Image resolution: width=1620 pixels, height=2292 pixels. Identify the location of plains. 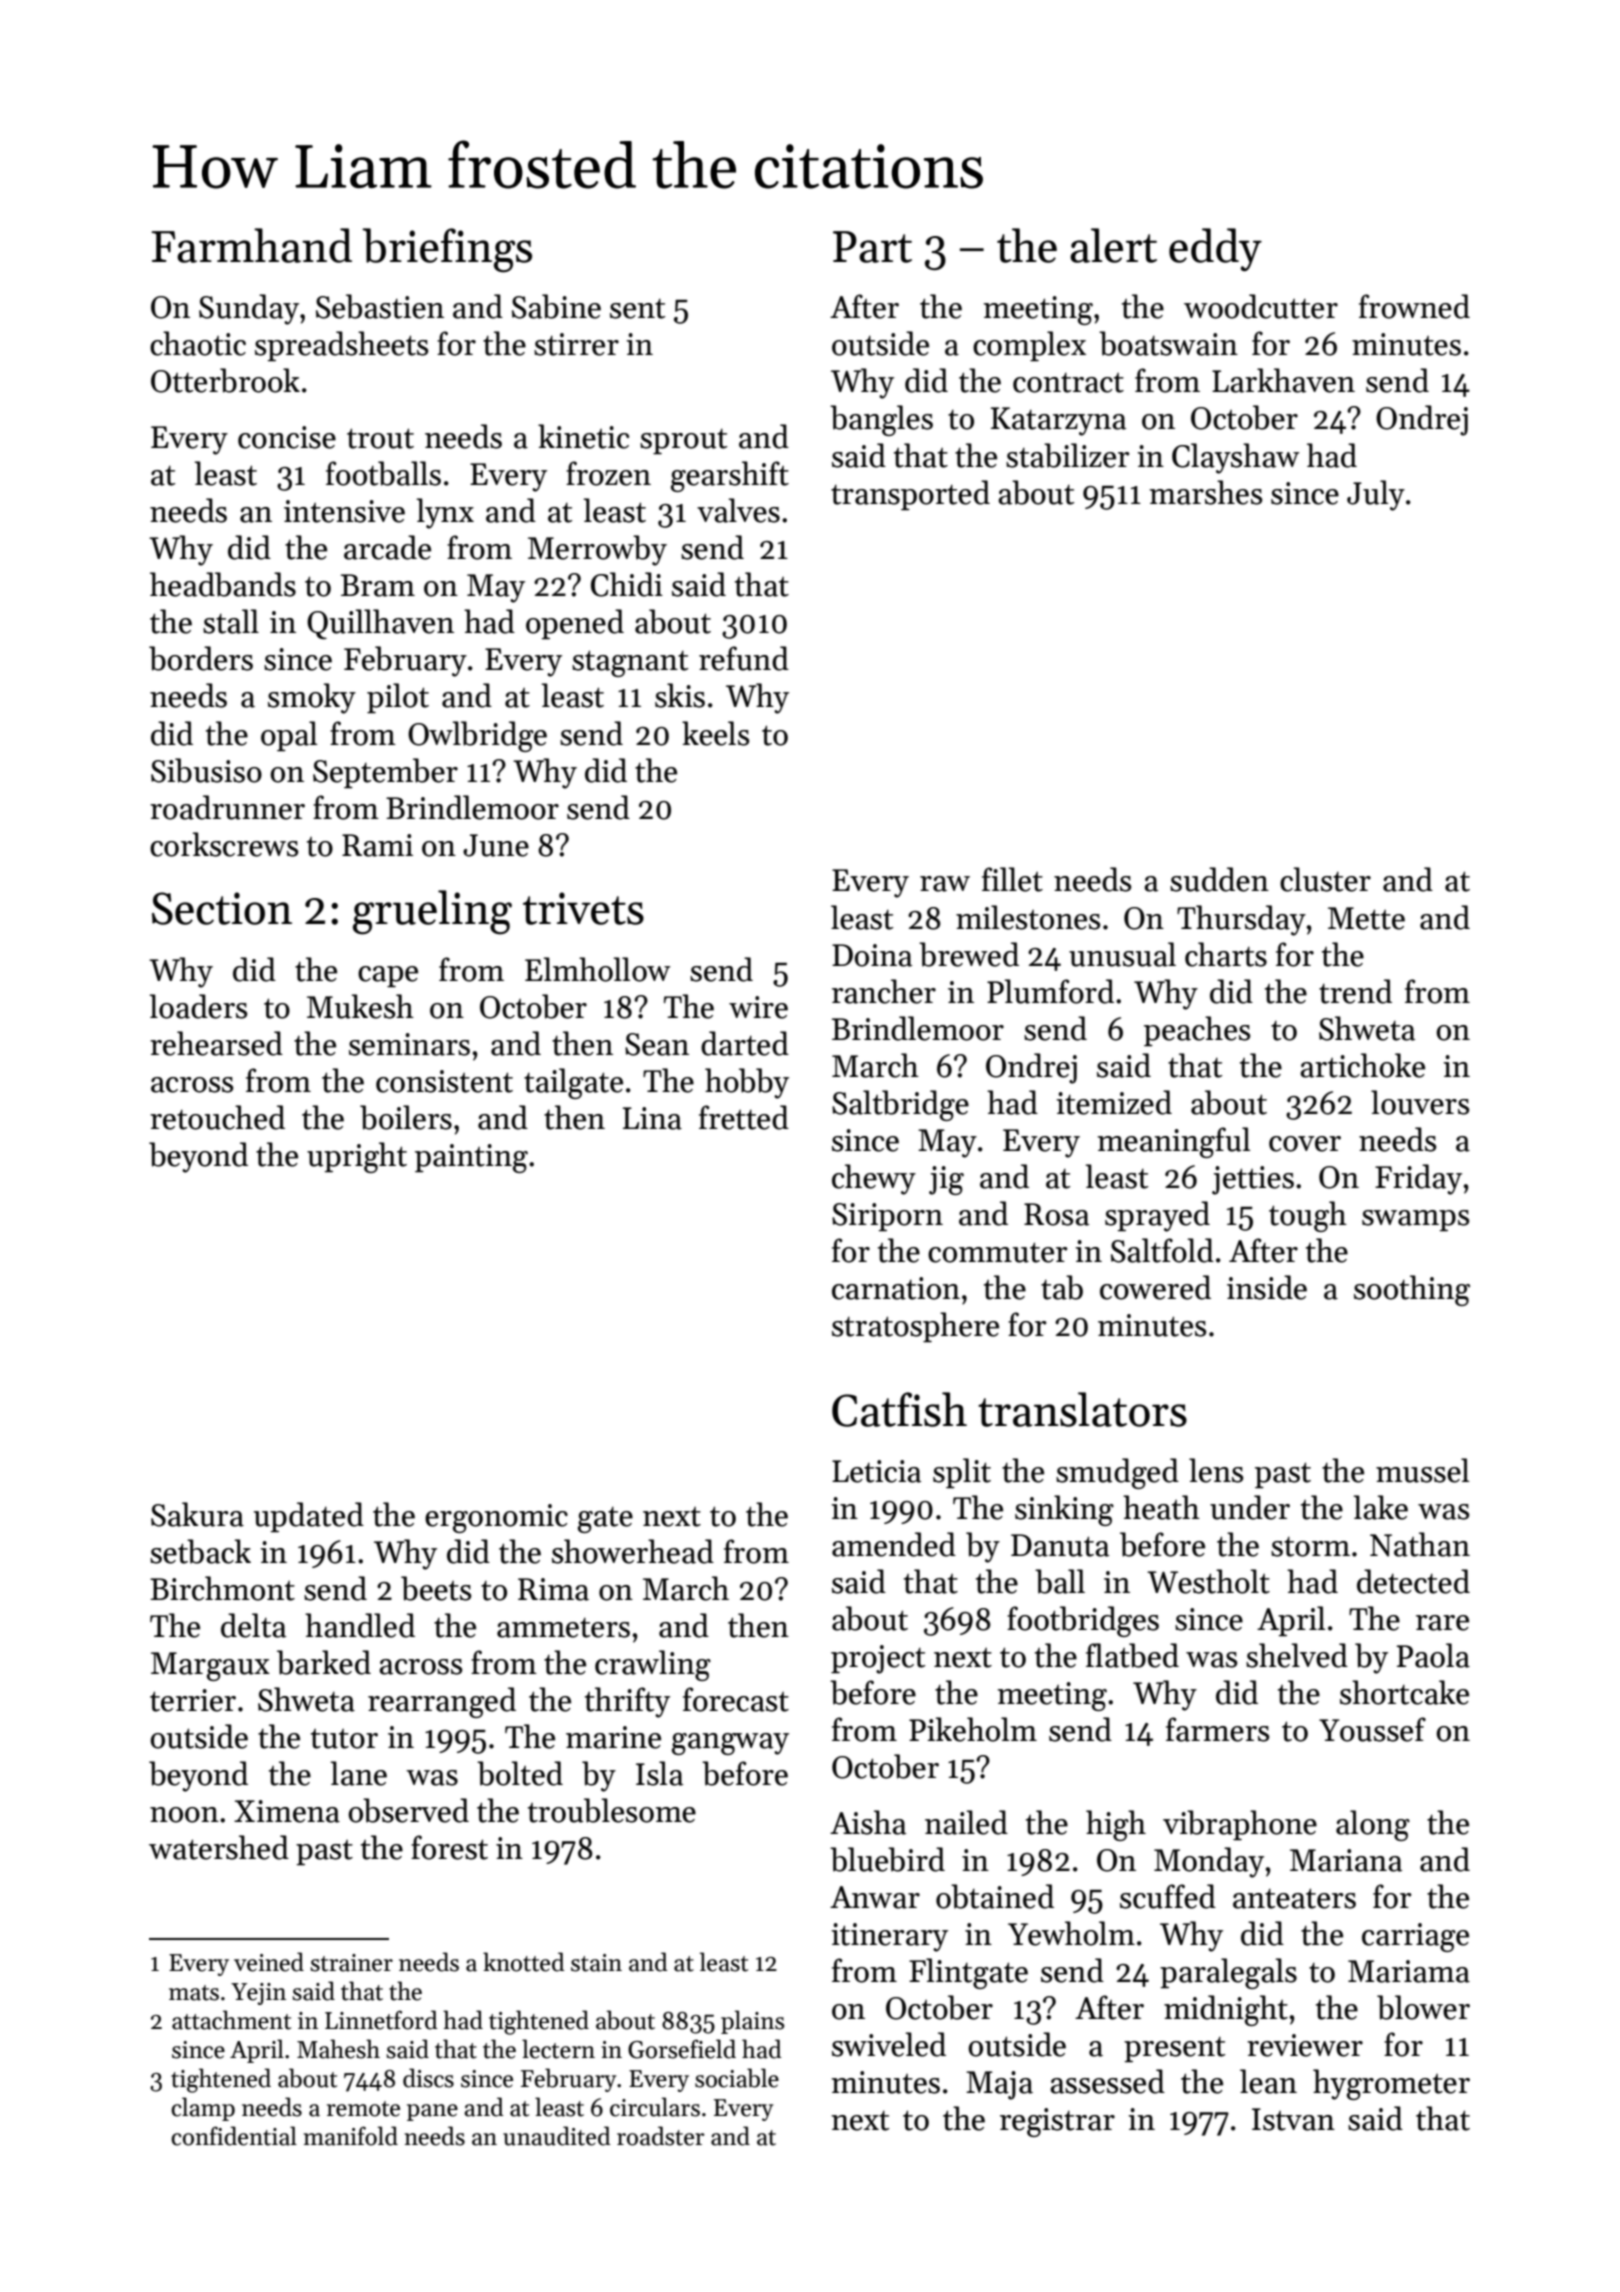
(752, 2022).
